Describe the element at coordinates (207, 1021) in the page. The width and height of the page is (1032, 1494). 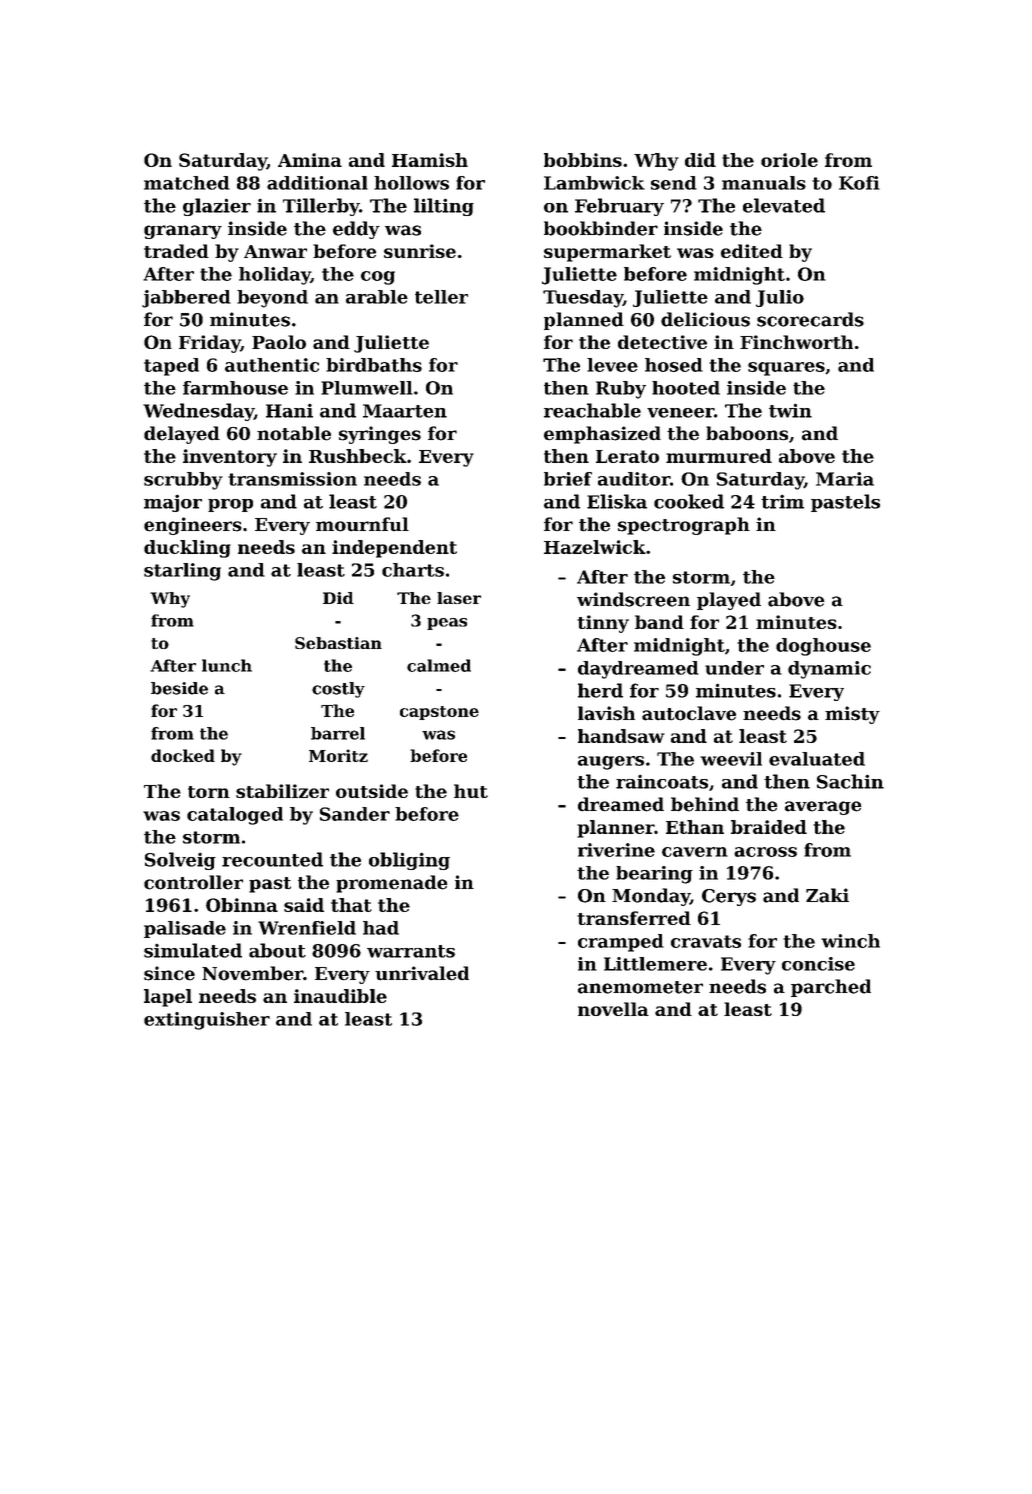
I see `extinguisher` at that location.
